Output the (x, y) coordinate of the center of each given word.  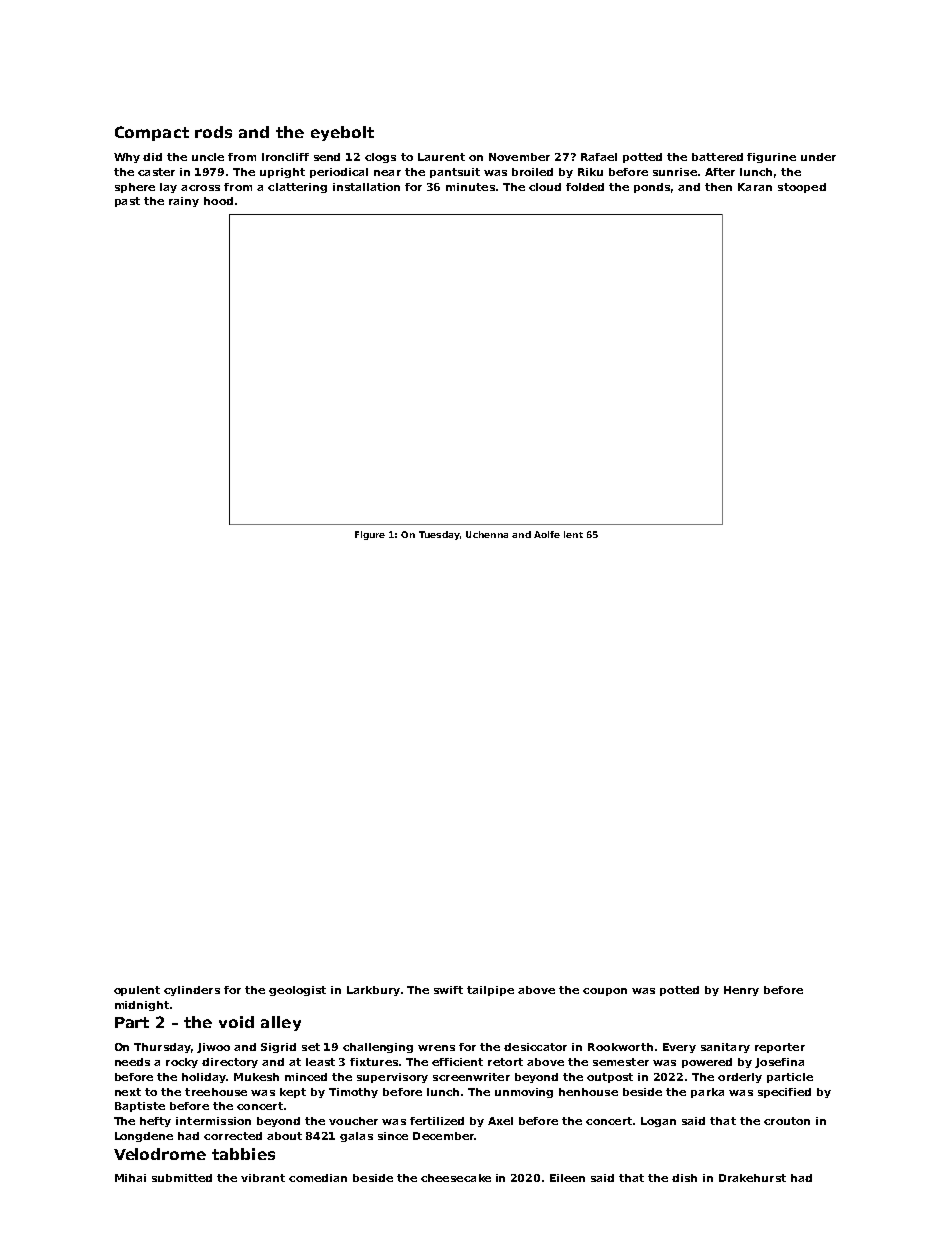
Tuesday (439, 535)
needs (132, 1062)
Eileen (567, 1178)
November (519, 157)
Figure (370, 535)
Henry (741, 991)
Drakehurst (752, 1178)
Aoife (547, 534)
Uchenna (487, 534)
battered (717, 157)
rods (213, 132)
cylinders (192, 991)
